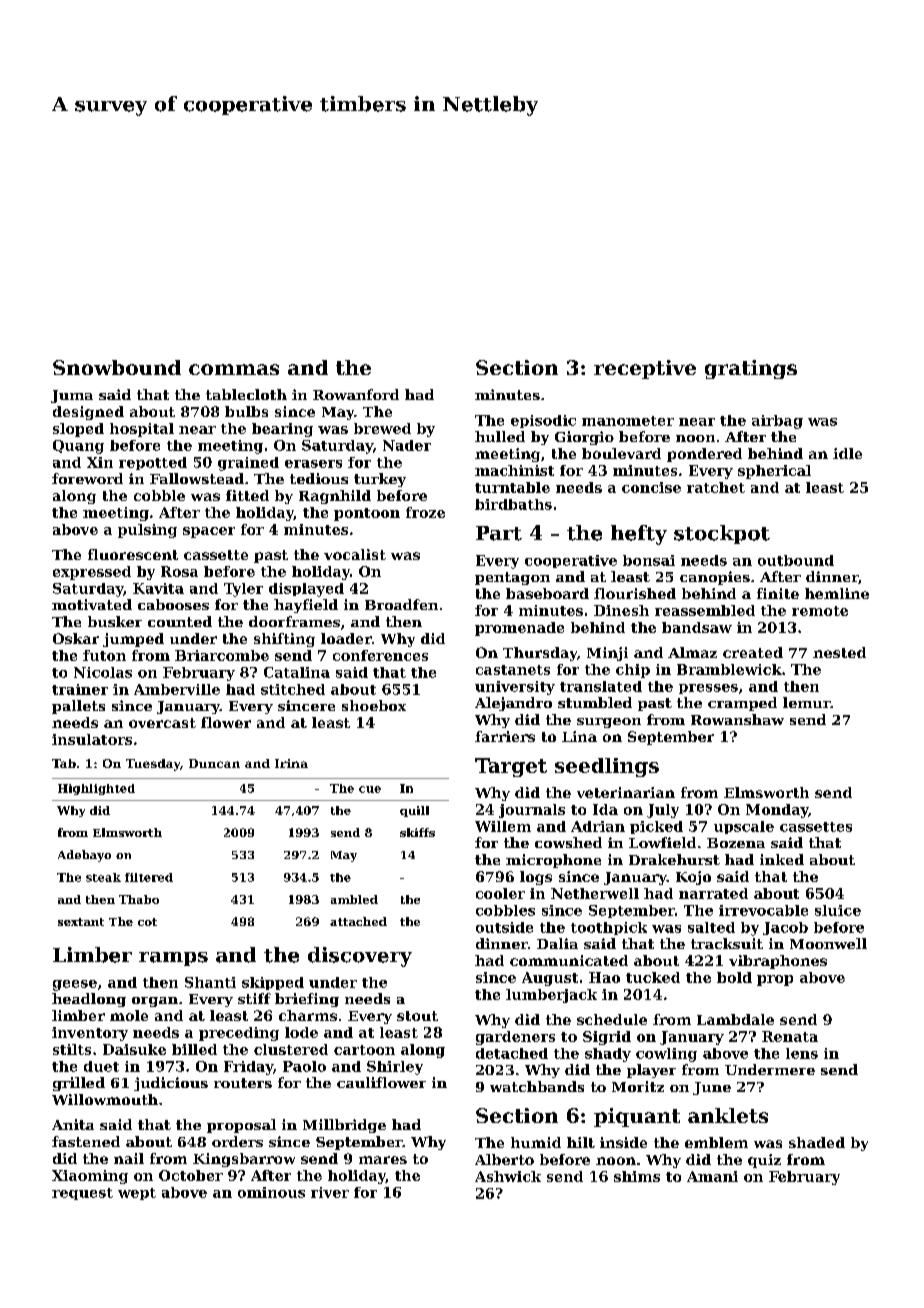 The image size is (924, 1308). Describe the element at coordinates (712, 1176) in the screenshot. I see `Amani` at that location.
